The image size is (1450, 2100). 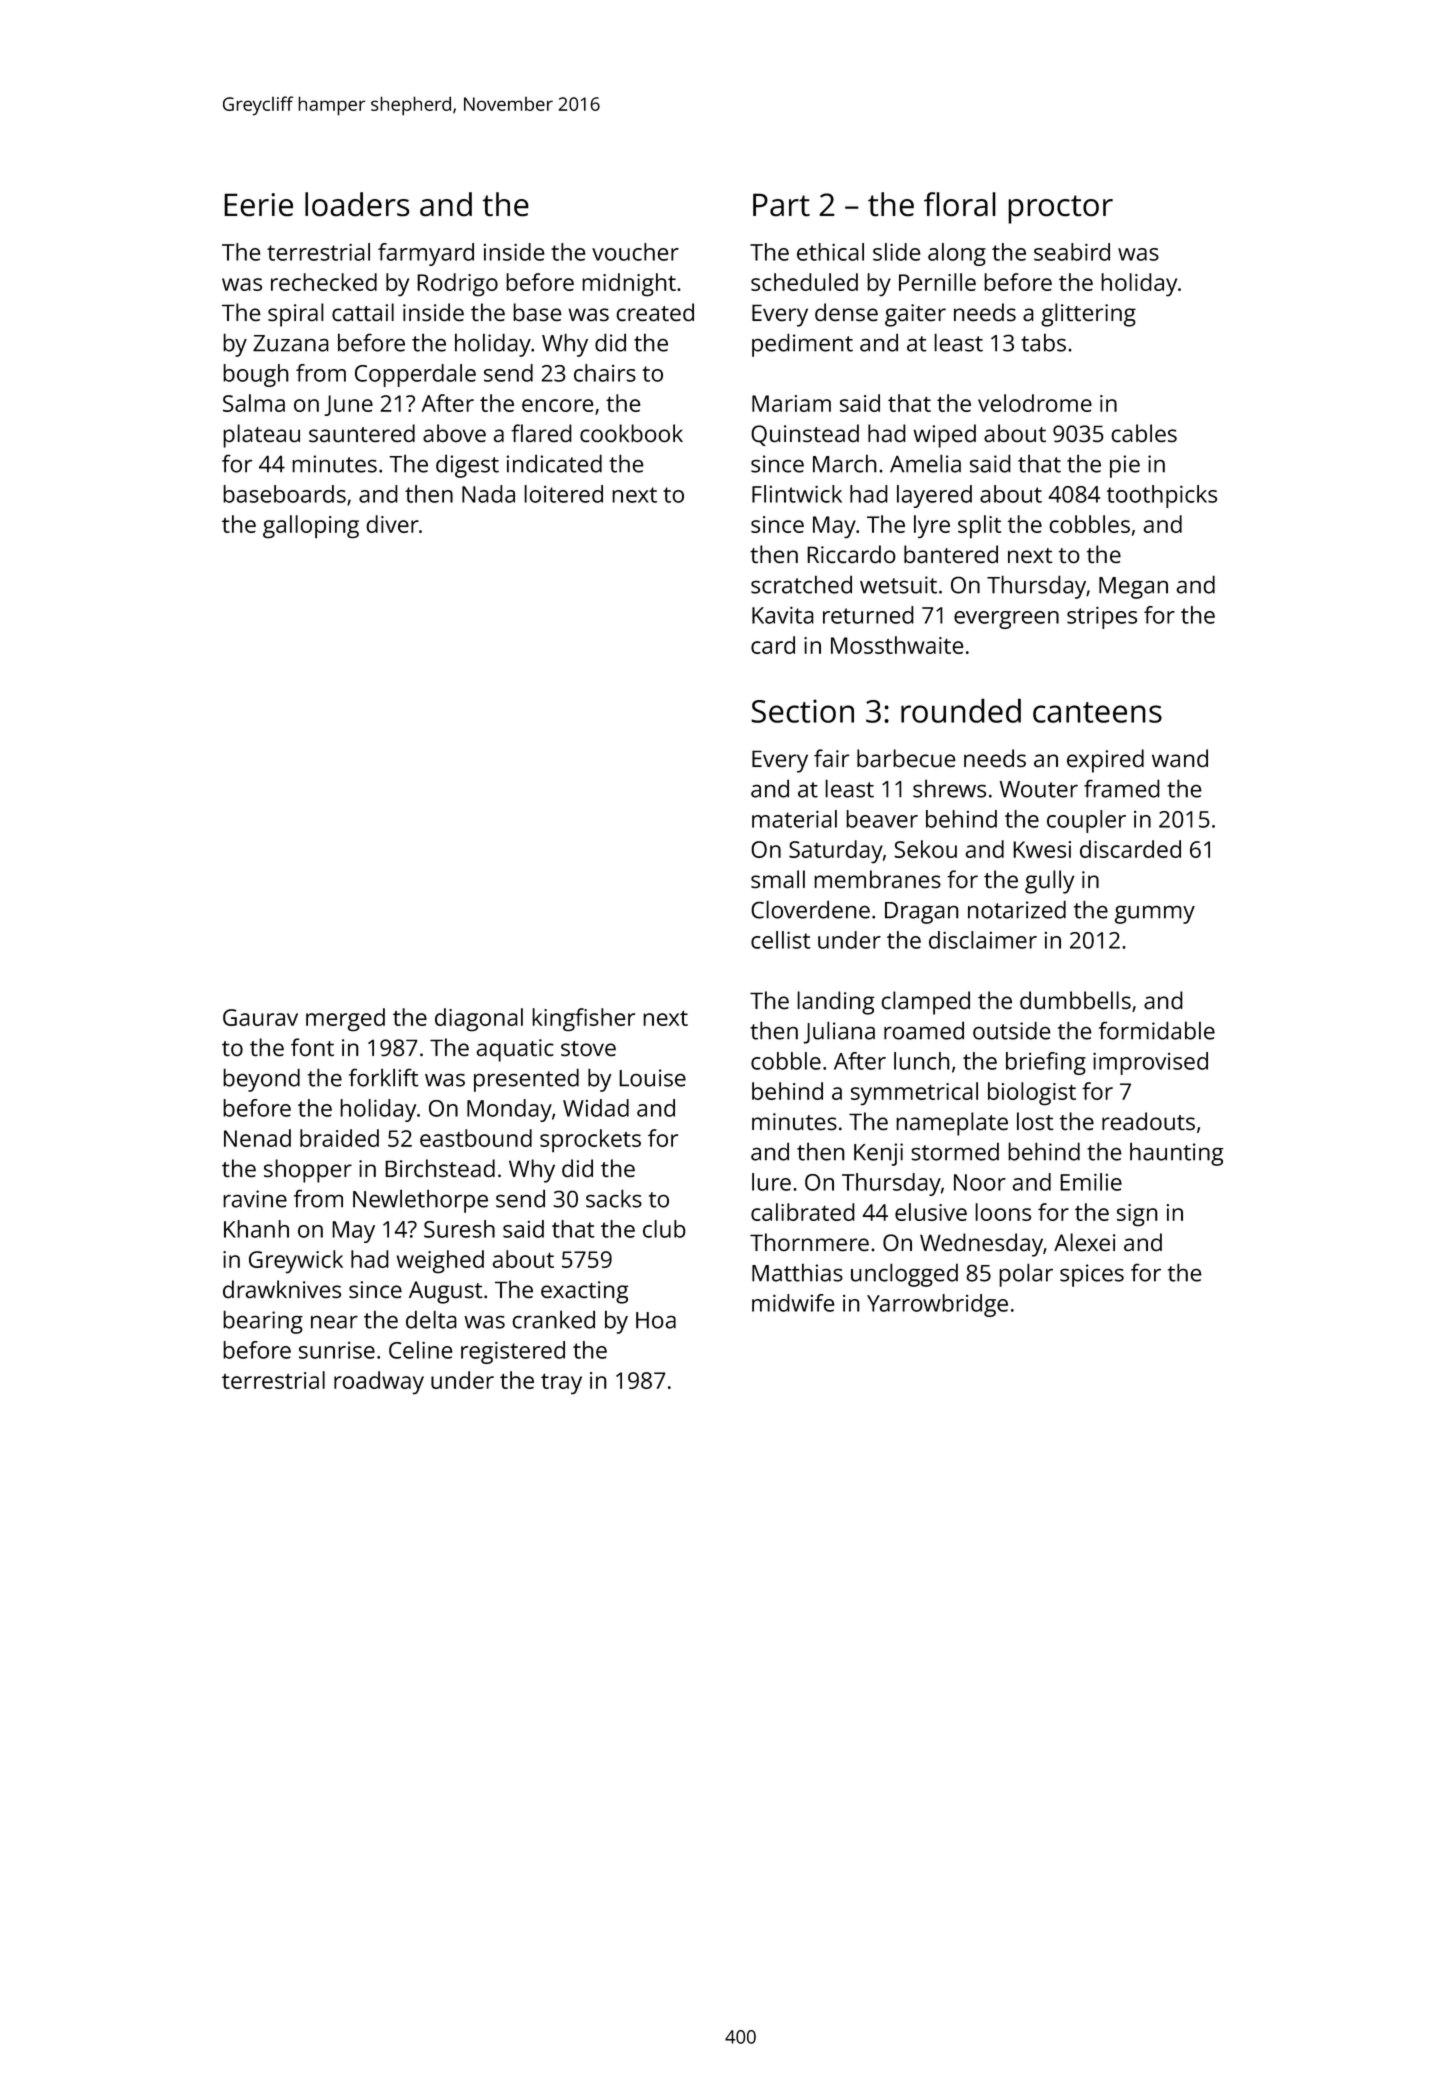 What do you see at coordinates (652, 1078) in the document?
I see `Louise` at bounding box center [652, 1078].
